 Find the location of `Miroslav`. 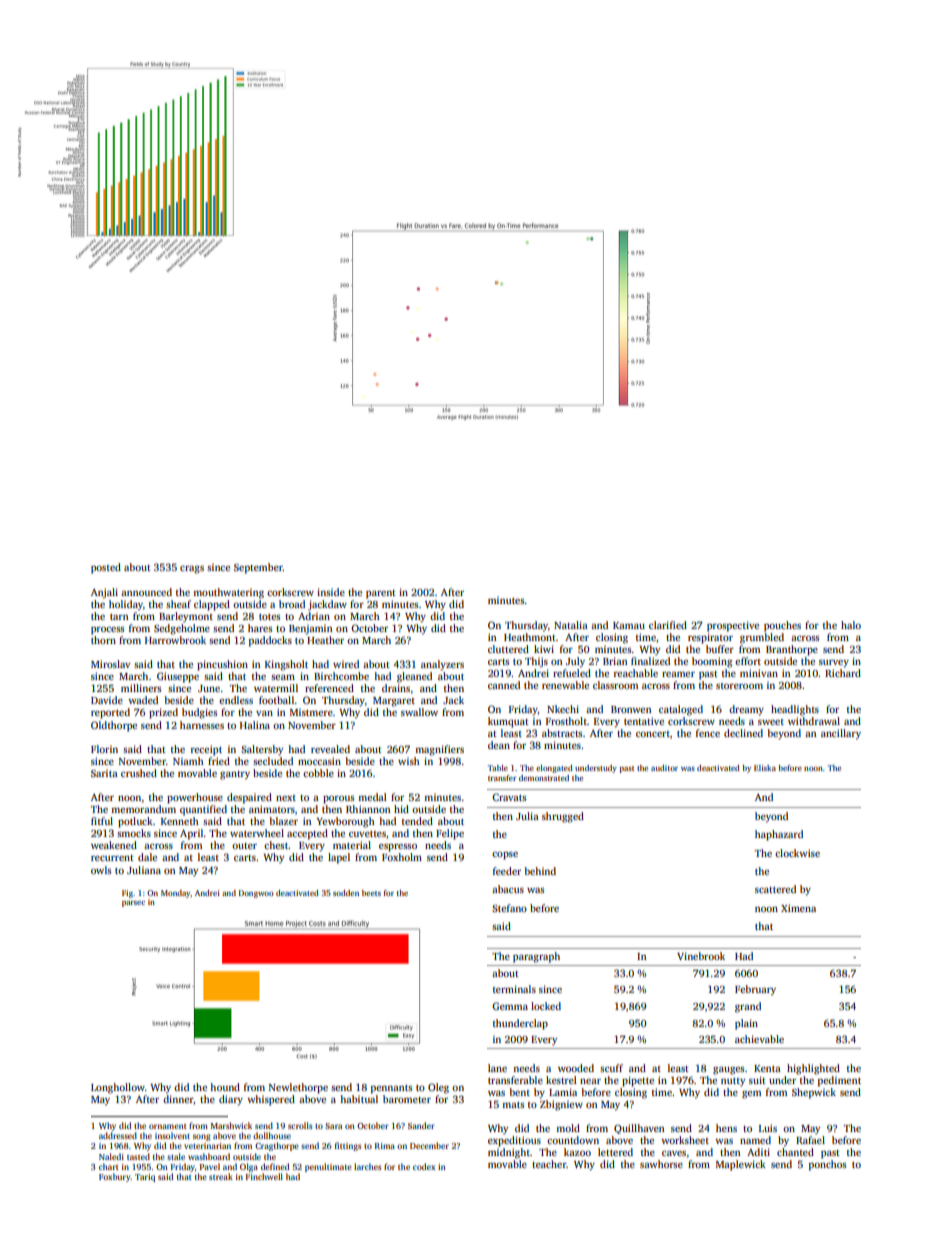

Miroslav is located at coordinates (110, 664).
